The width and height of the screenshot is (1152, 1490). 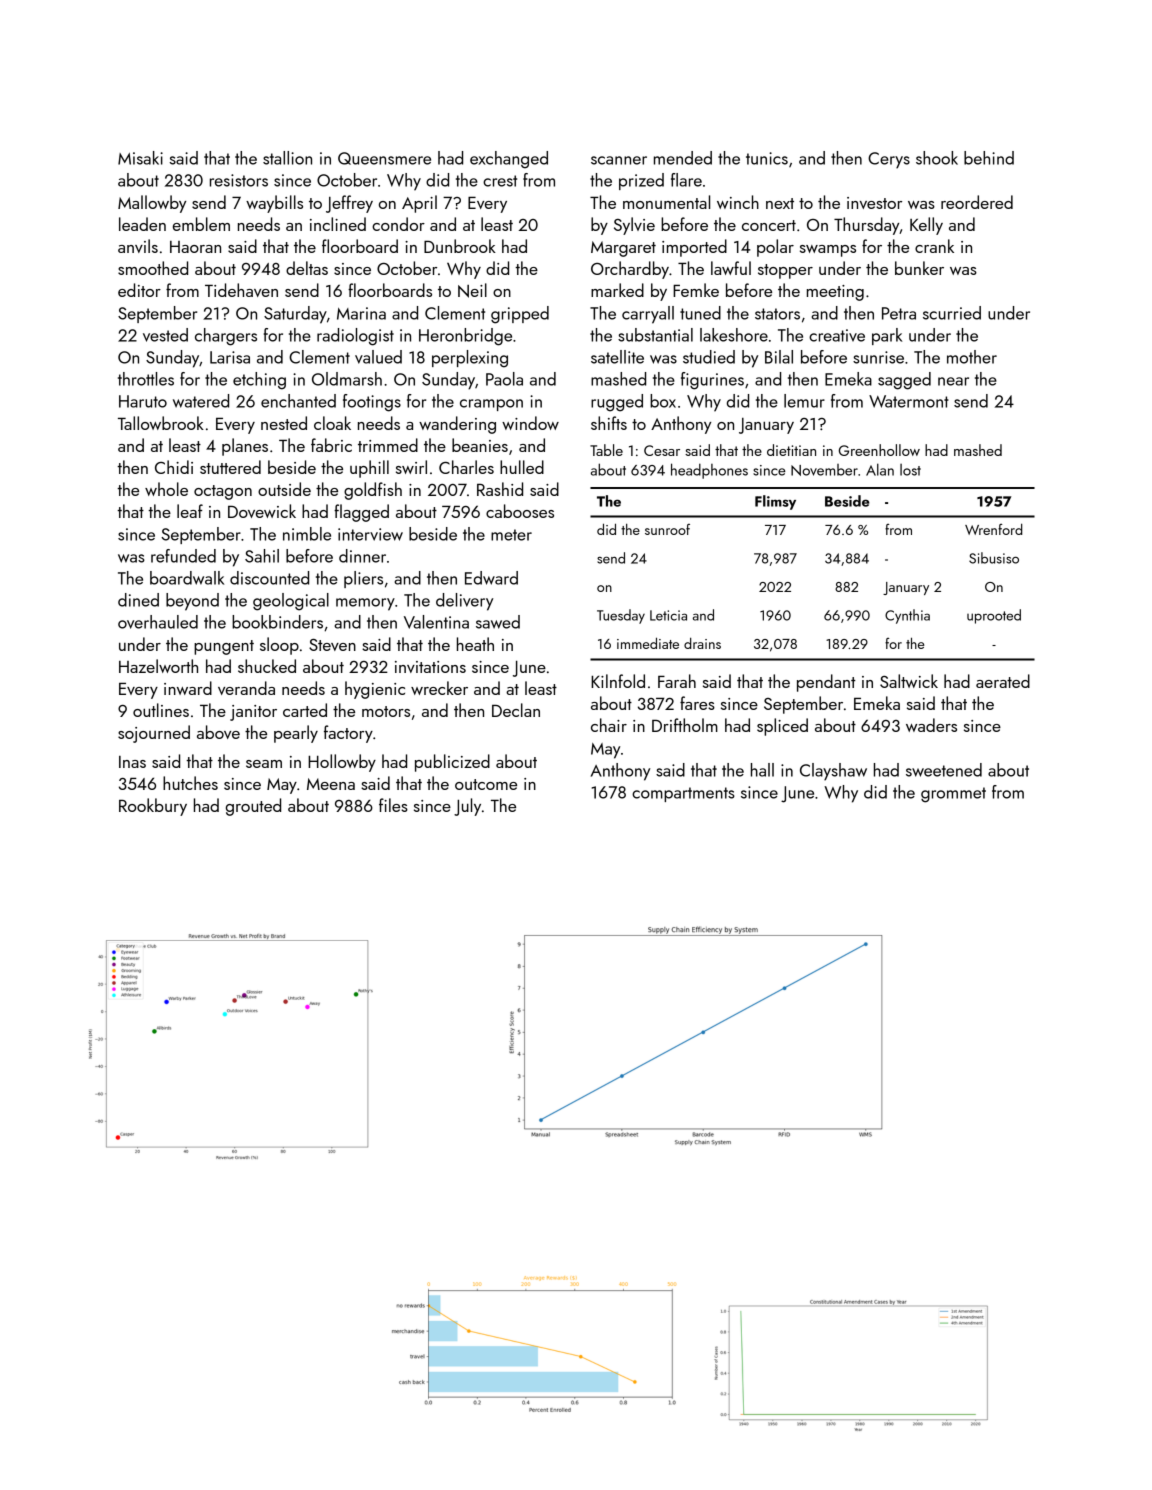 What do you see at coordinates (993, 529) in the screenshot?
I see `Wrenford` at bounding box center [993, 529].
